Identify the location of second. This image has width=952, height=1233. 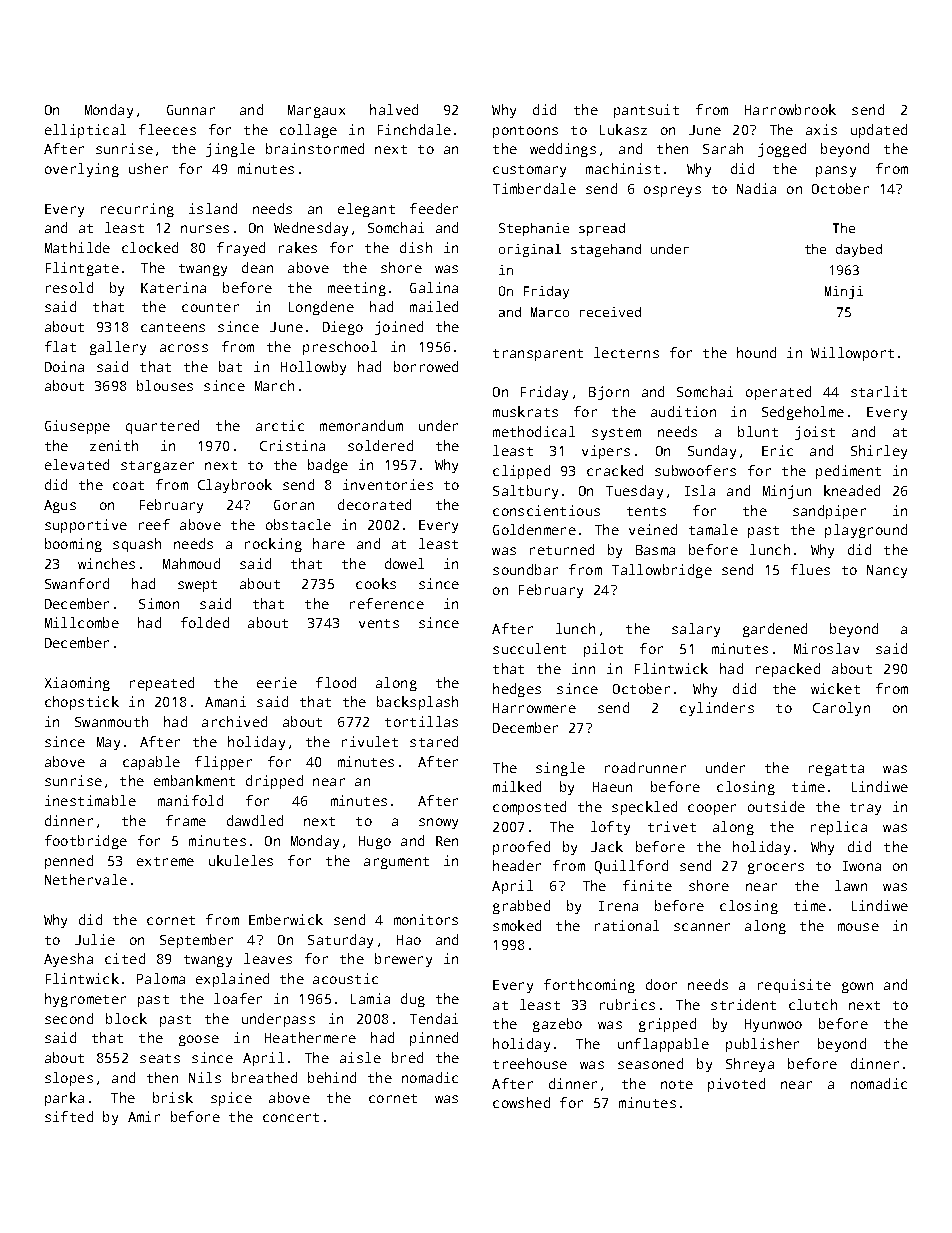
(69, 1018).
